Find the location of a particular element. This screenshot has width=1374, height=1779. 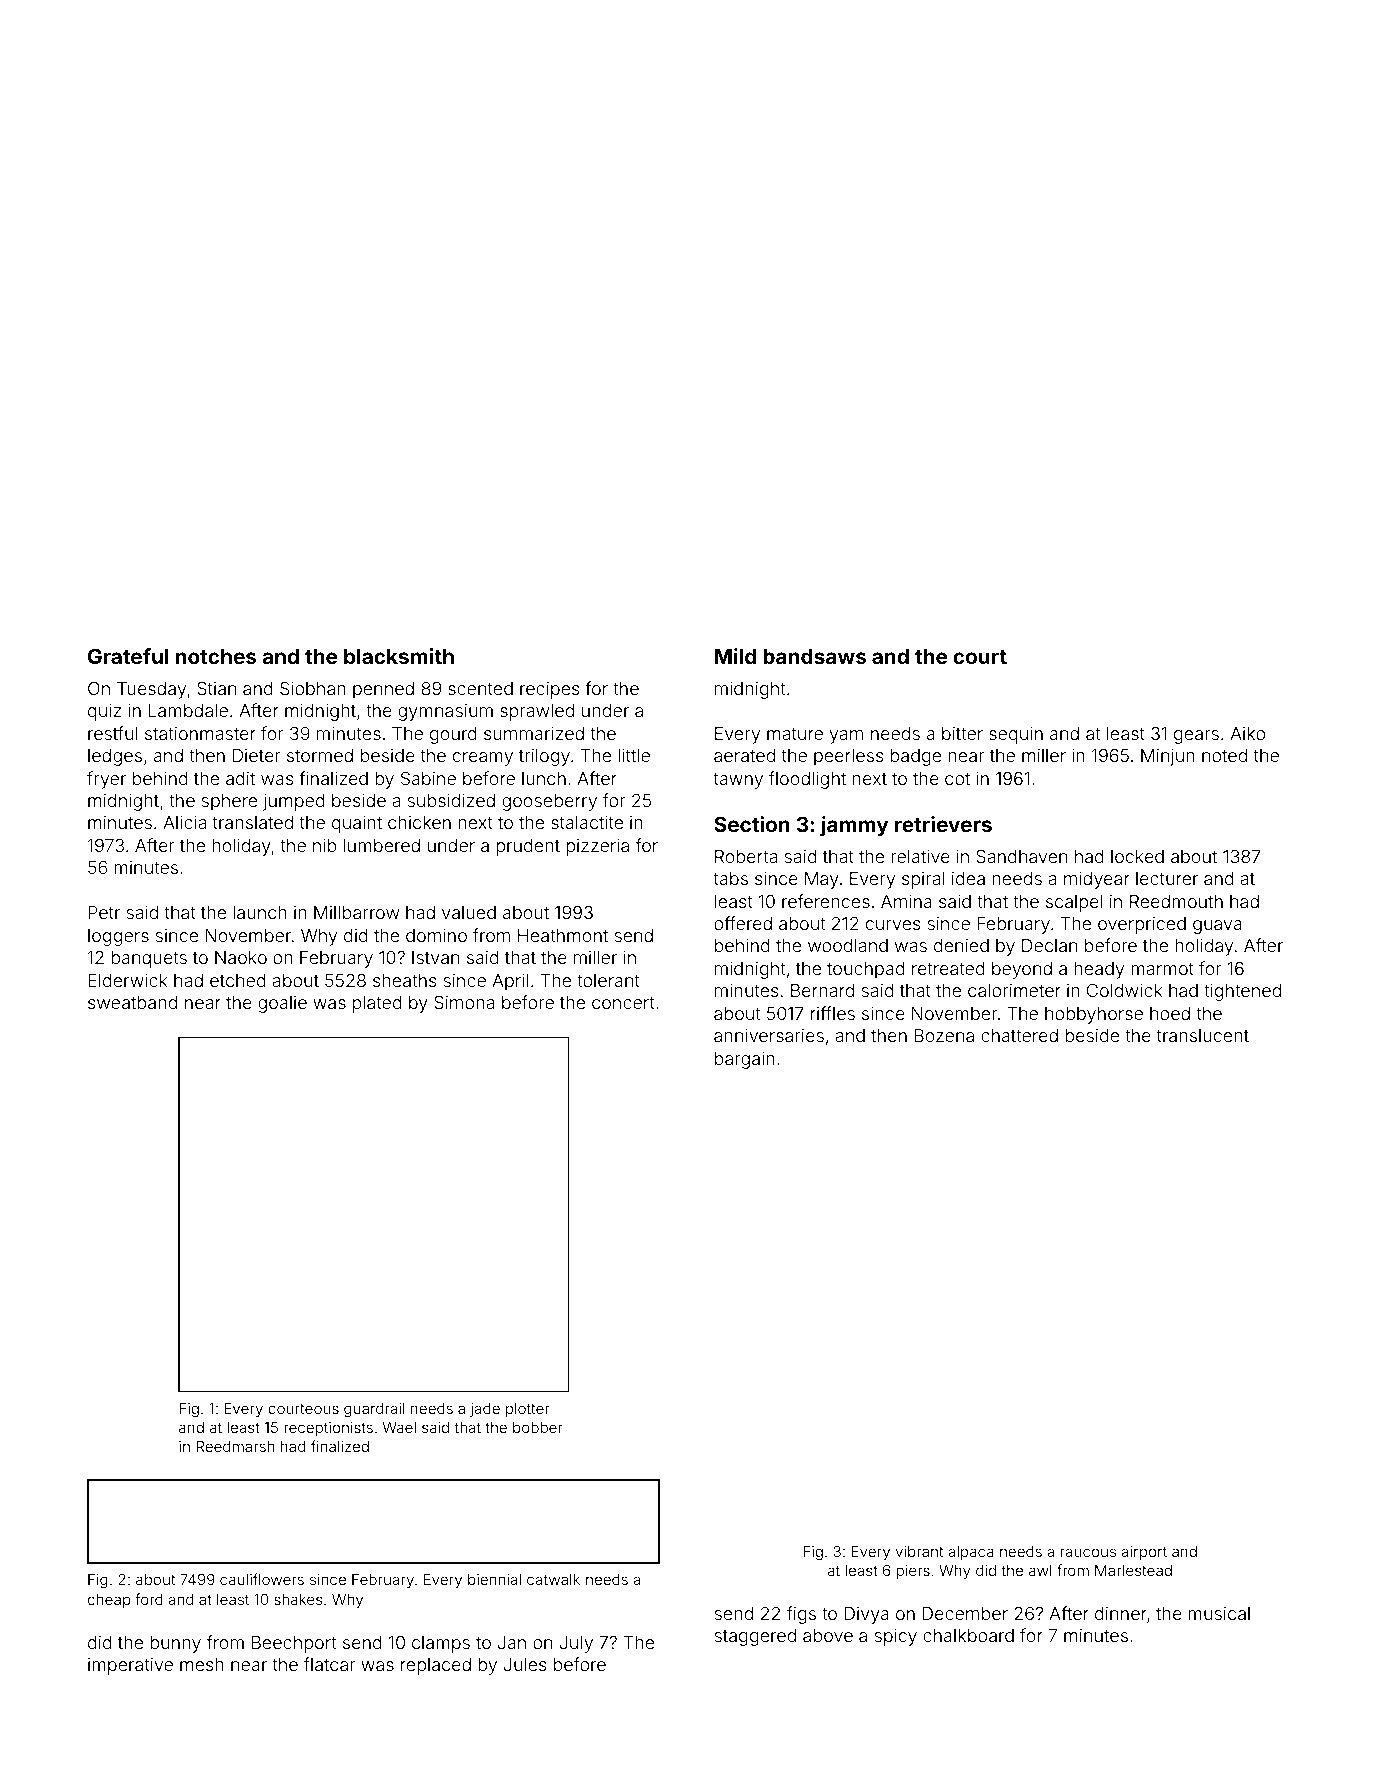

translucent is located at coordinates (1202, 1035).
